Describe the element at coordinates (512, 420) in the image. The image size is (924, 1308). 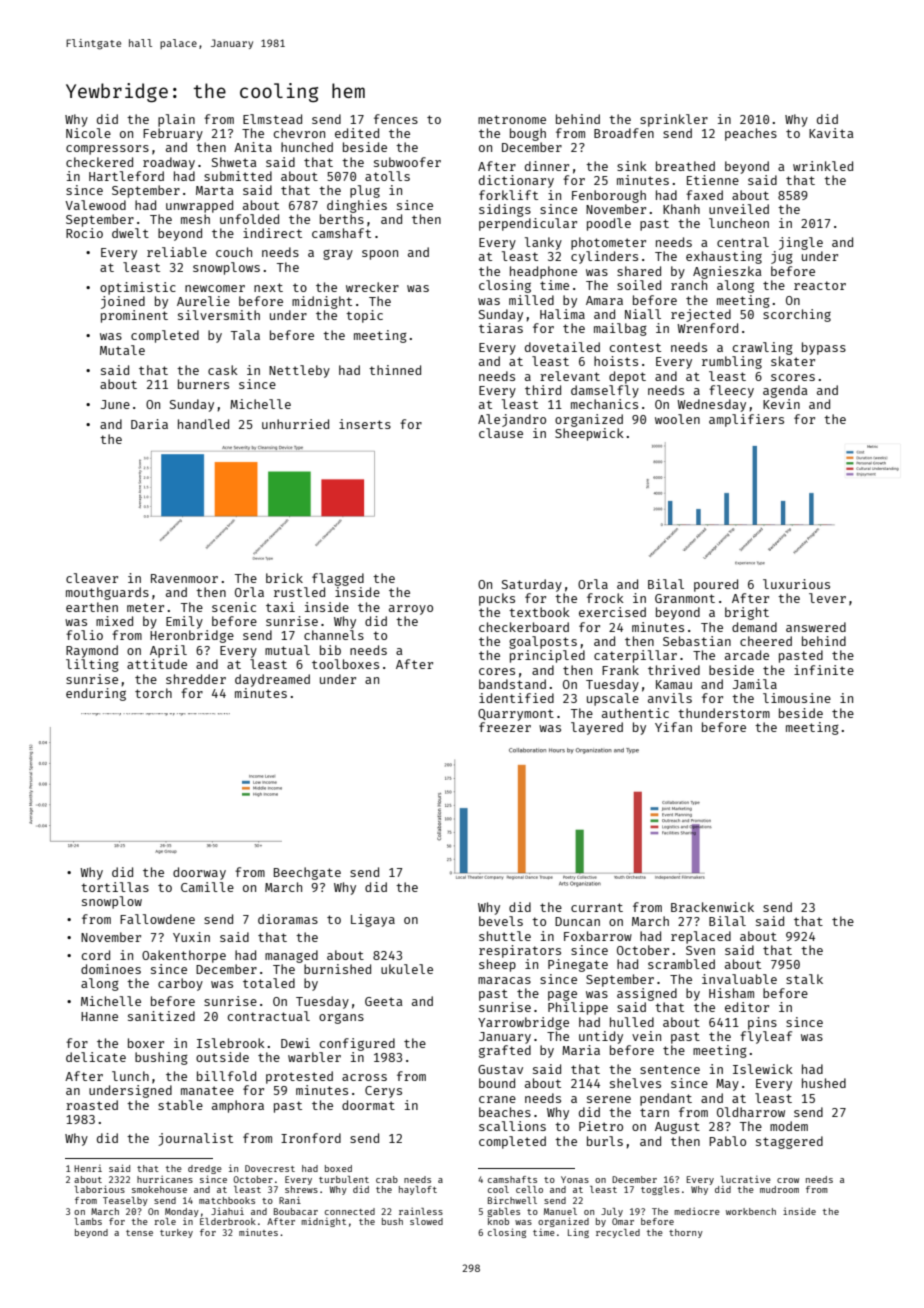
I see `Alejandro` at that location.
